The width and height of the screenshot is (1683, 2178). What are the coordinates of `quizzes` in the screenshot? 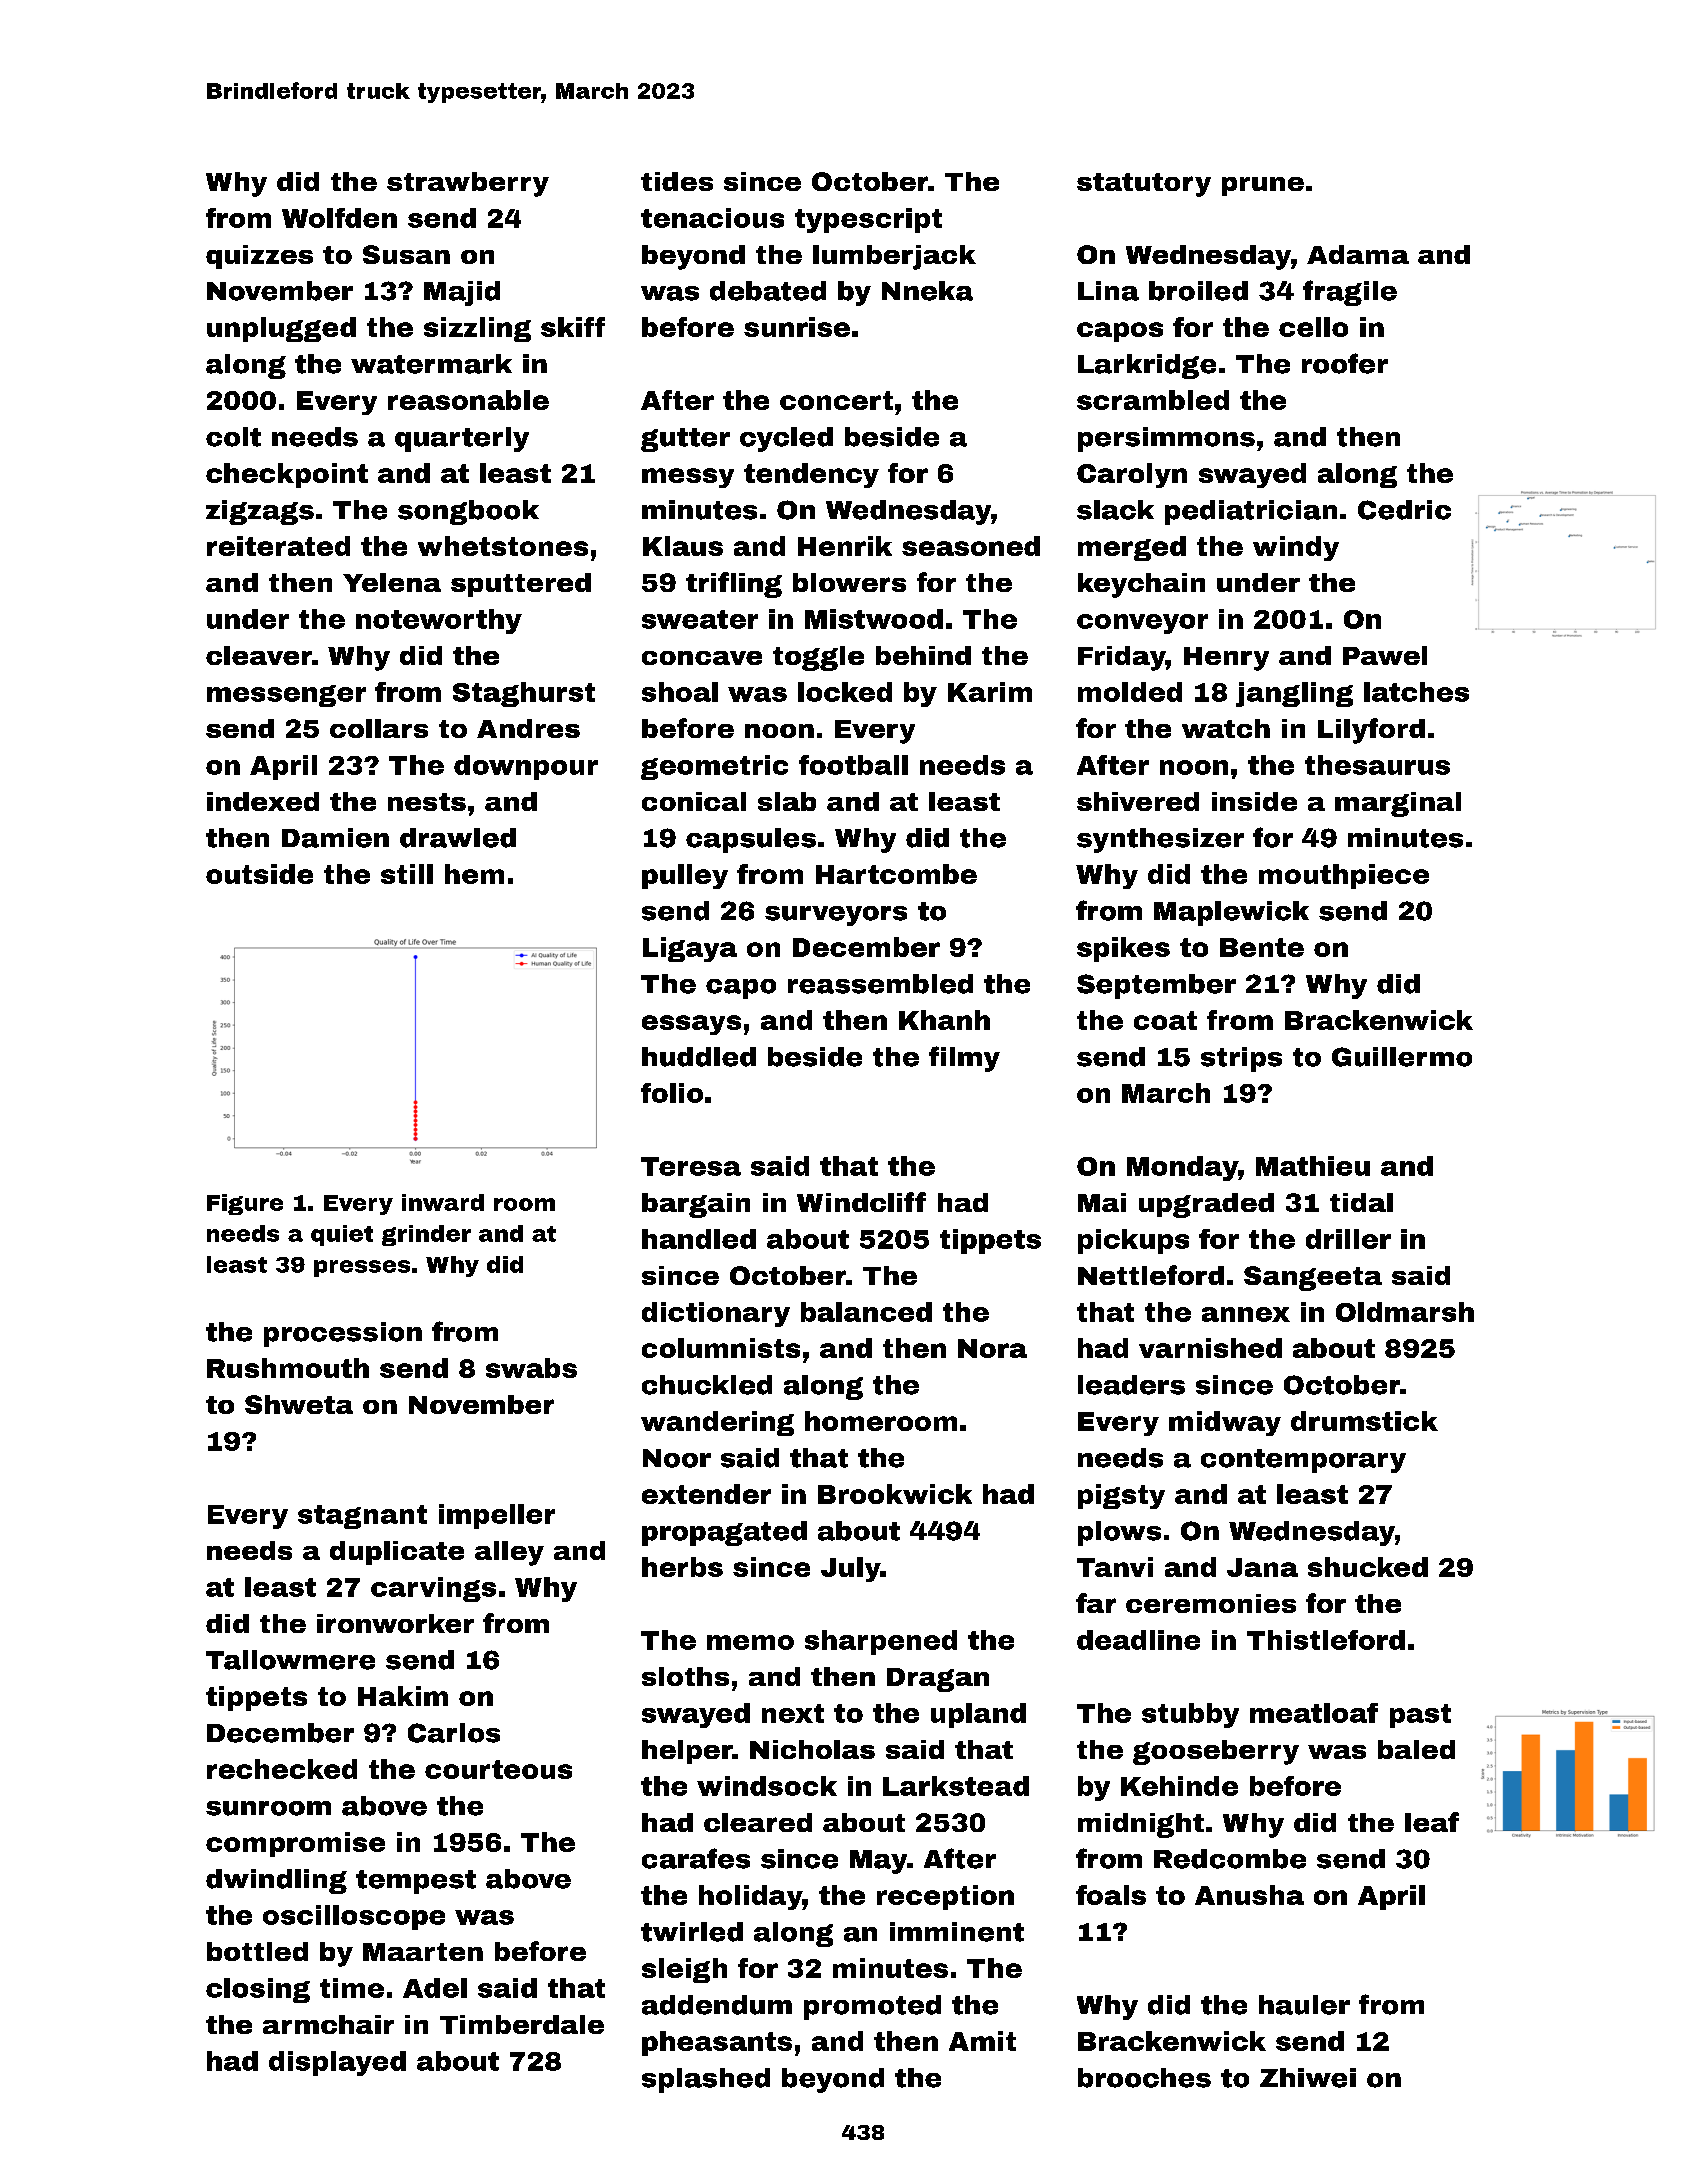 It's located at (259, 257).
